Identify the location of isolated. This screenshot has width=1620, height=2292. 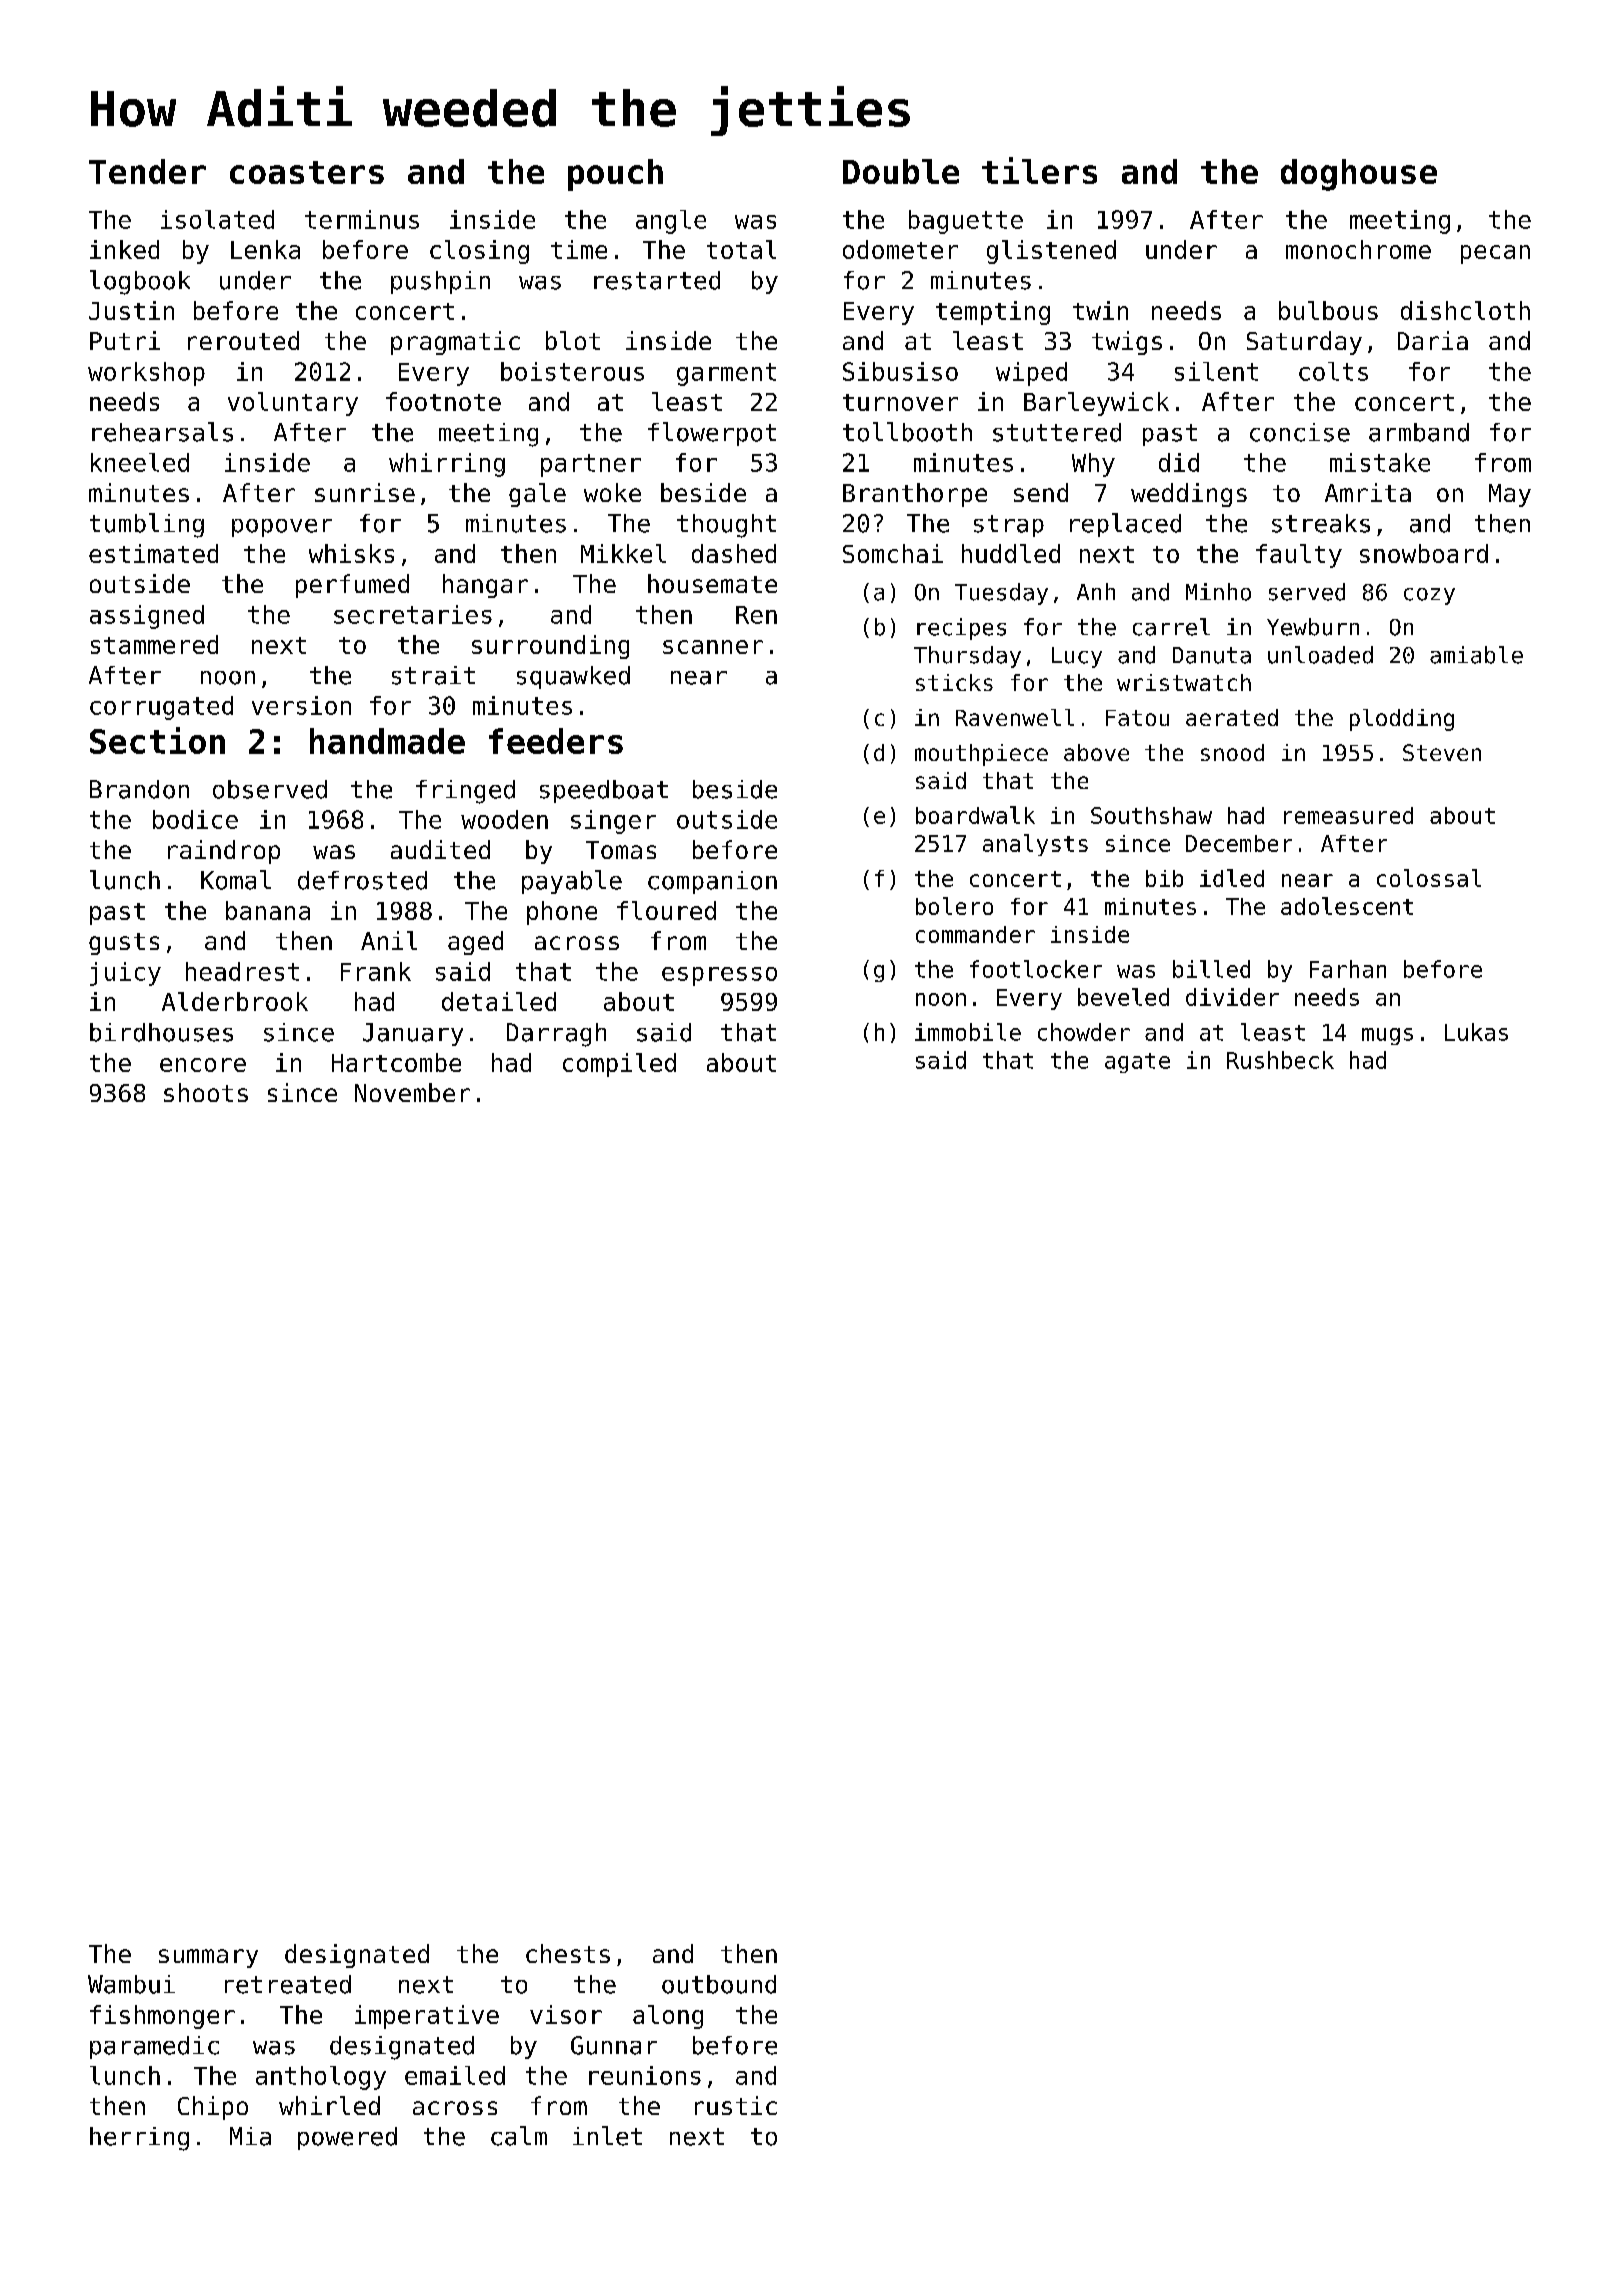
(217, 219).
